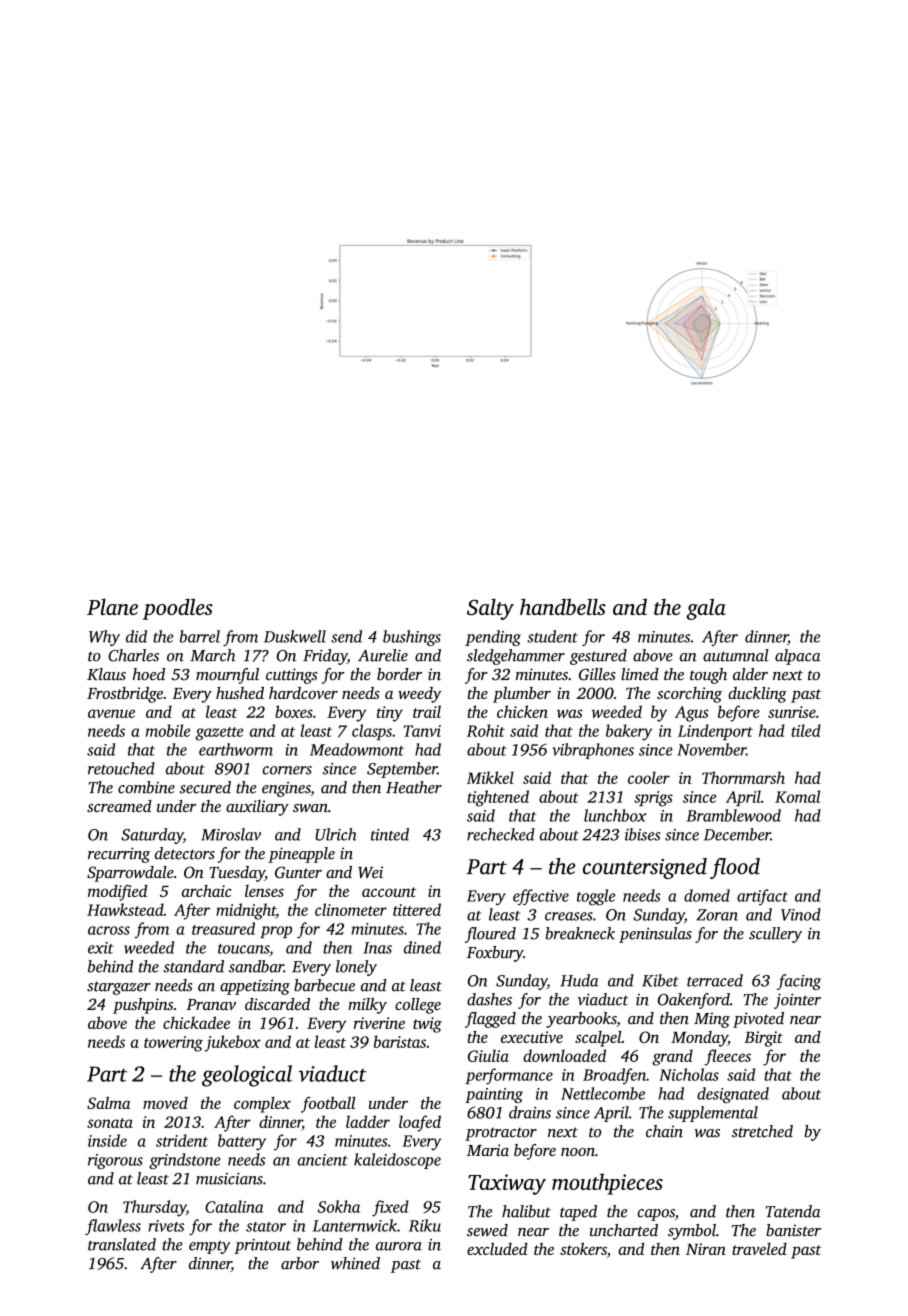 The height and width of the image is (1316, 908). I want to click on limed, so click(640, 674).
